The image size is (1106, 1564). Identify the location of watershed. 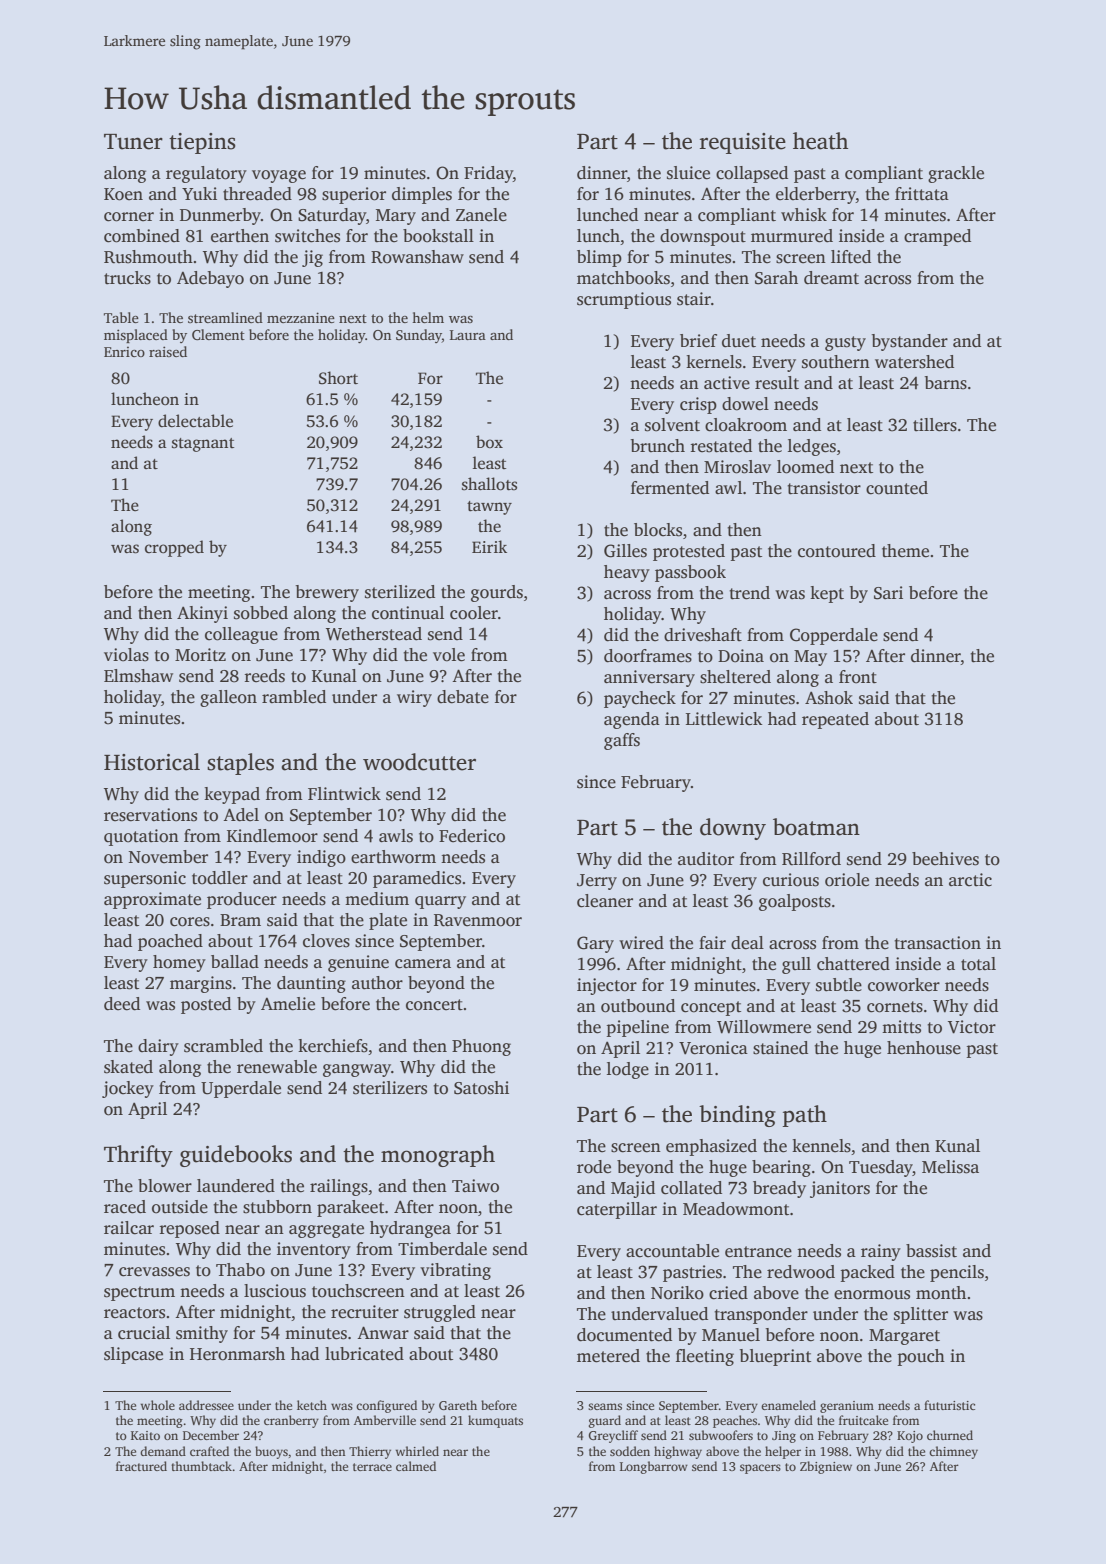
(914, 362).
